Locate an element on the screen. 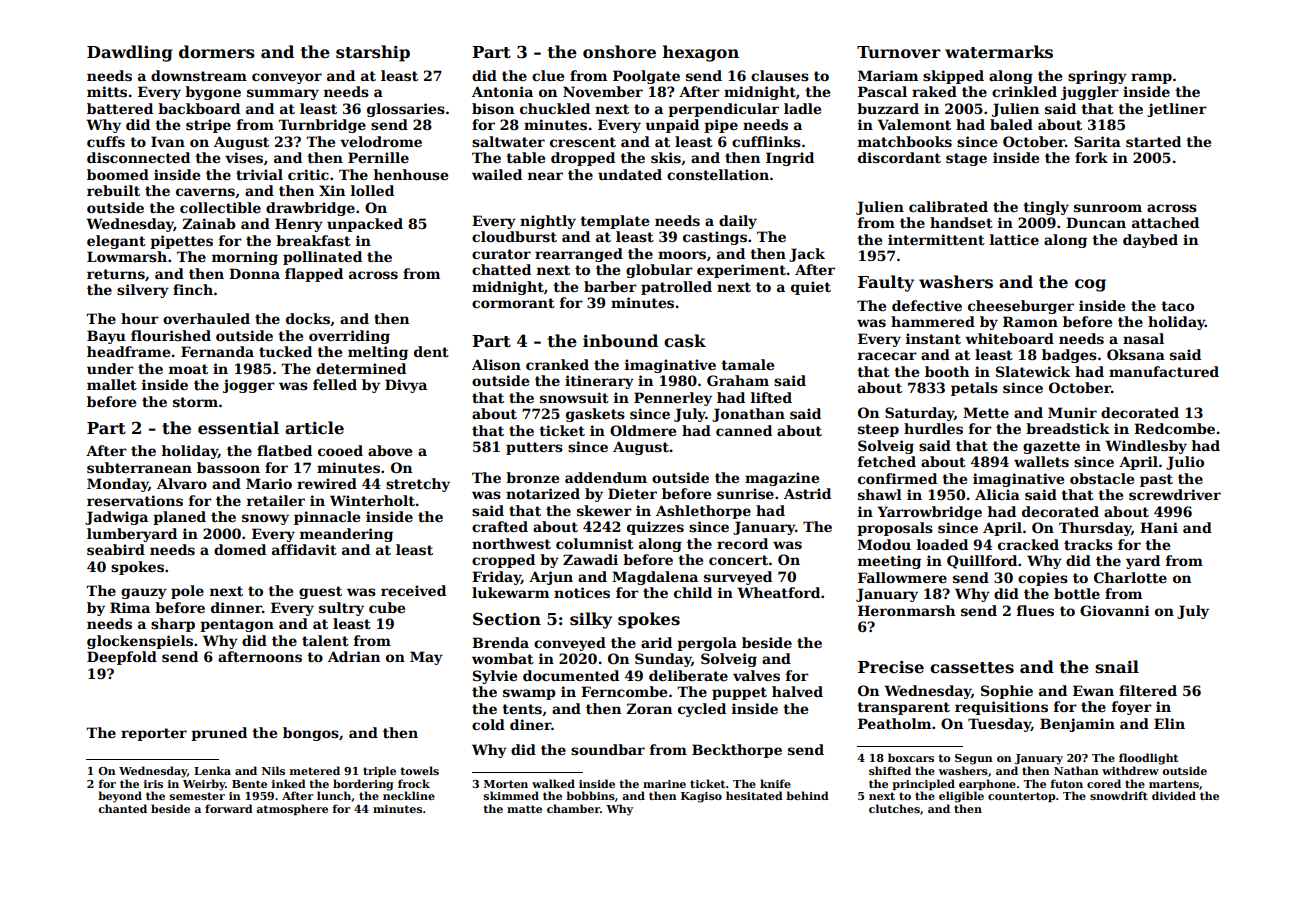 Image resolution: width=1308 pixels, height=924 pixels. rearranged is located at coordinates (579, 255).
